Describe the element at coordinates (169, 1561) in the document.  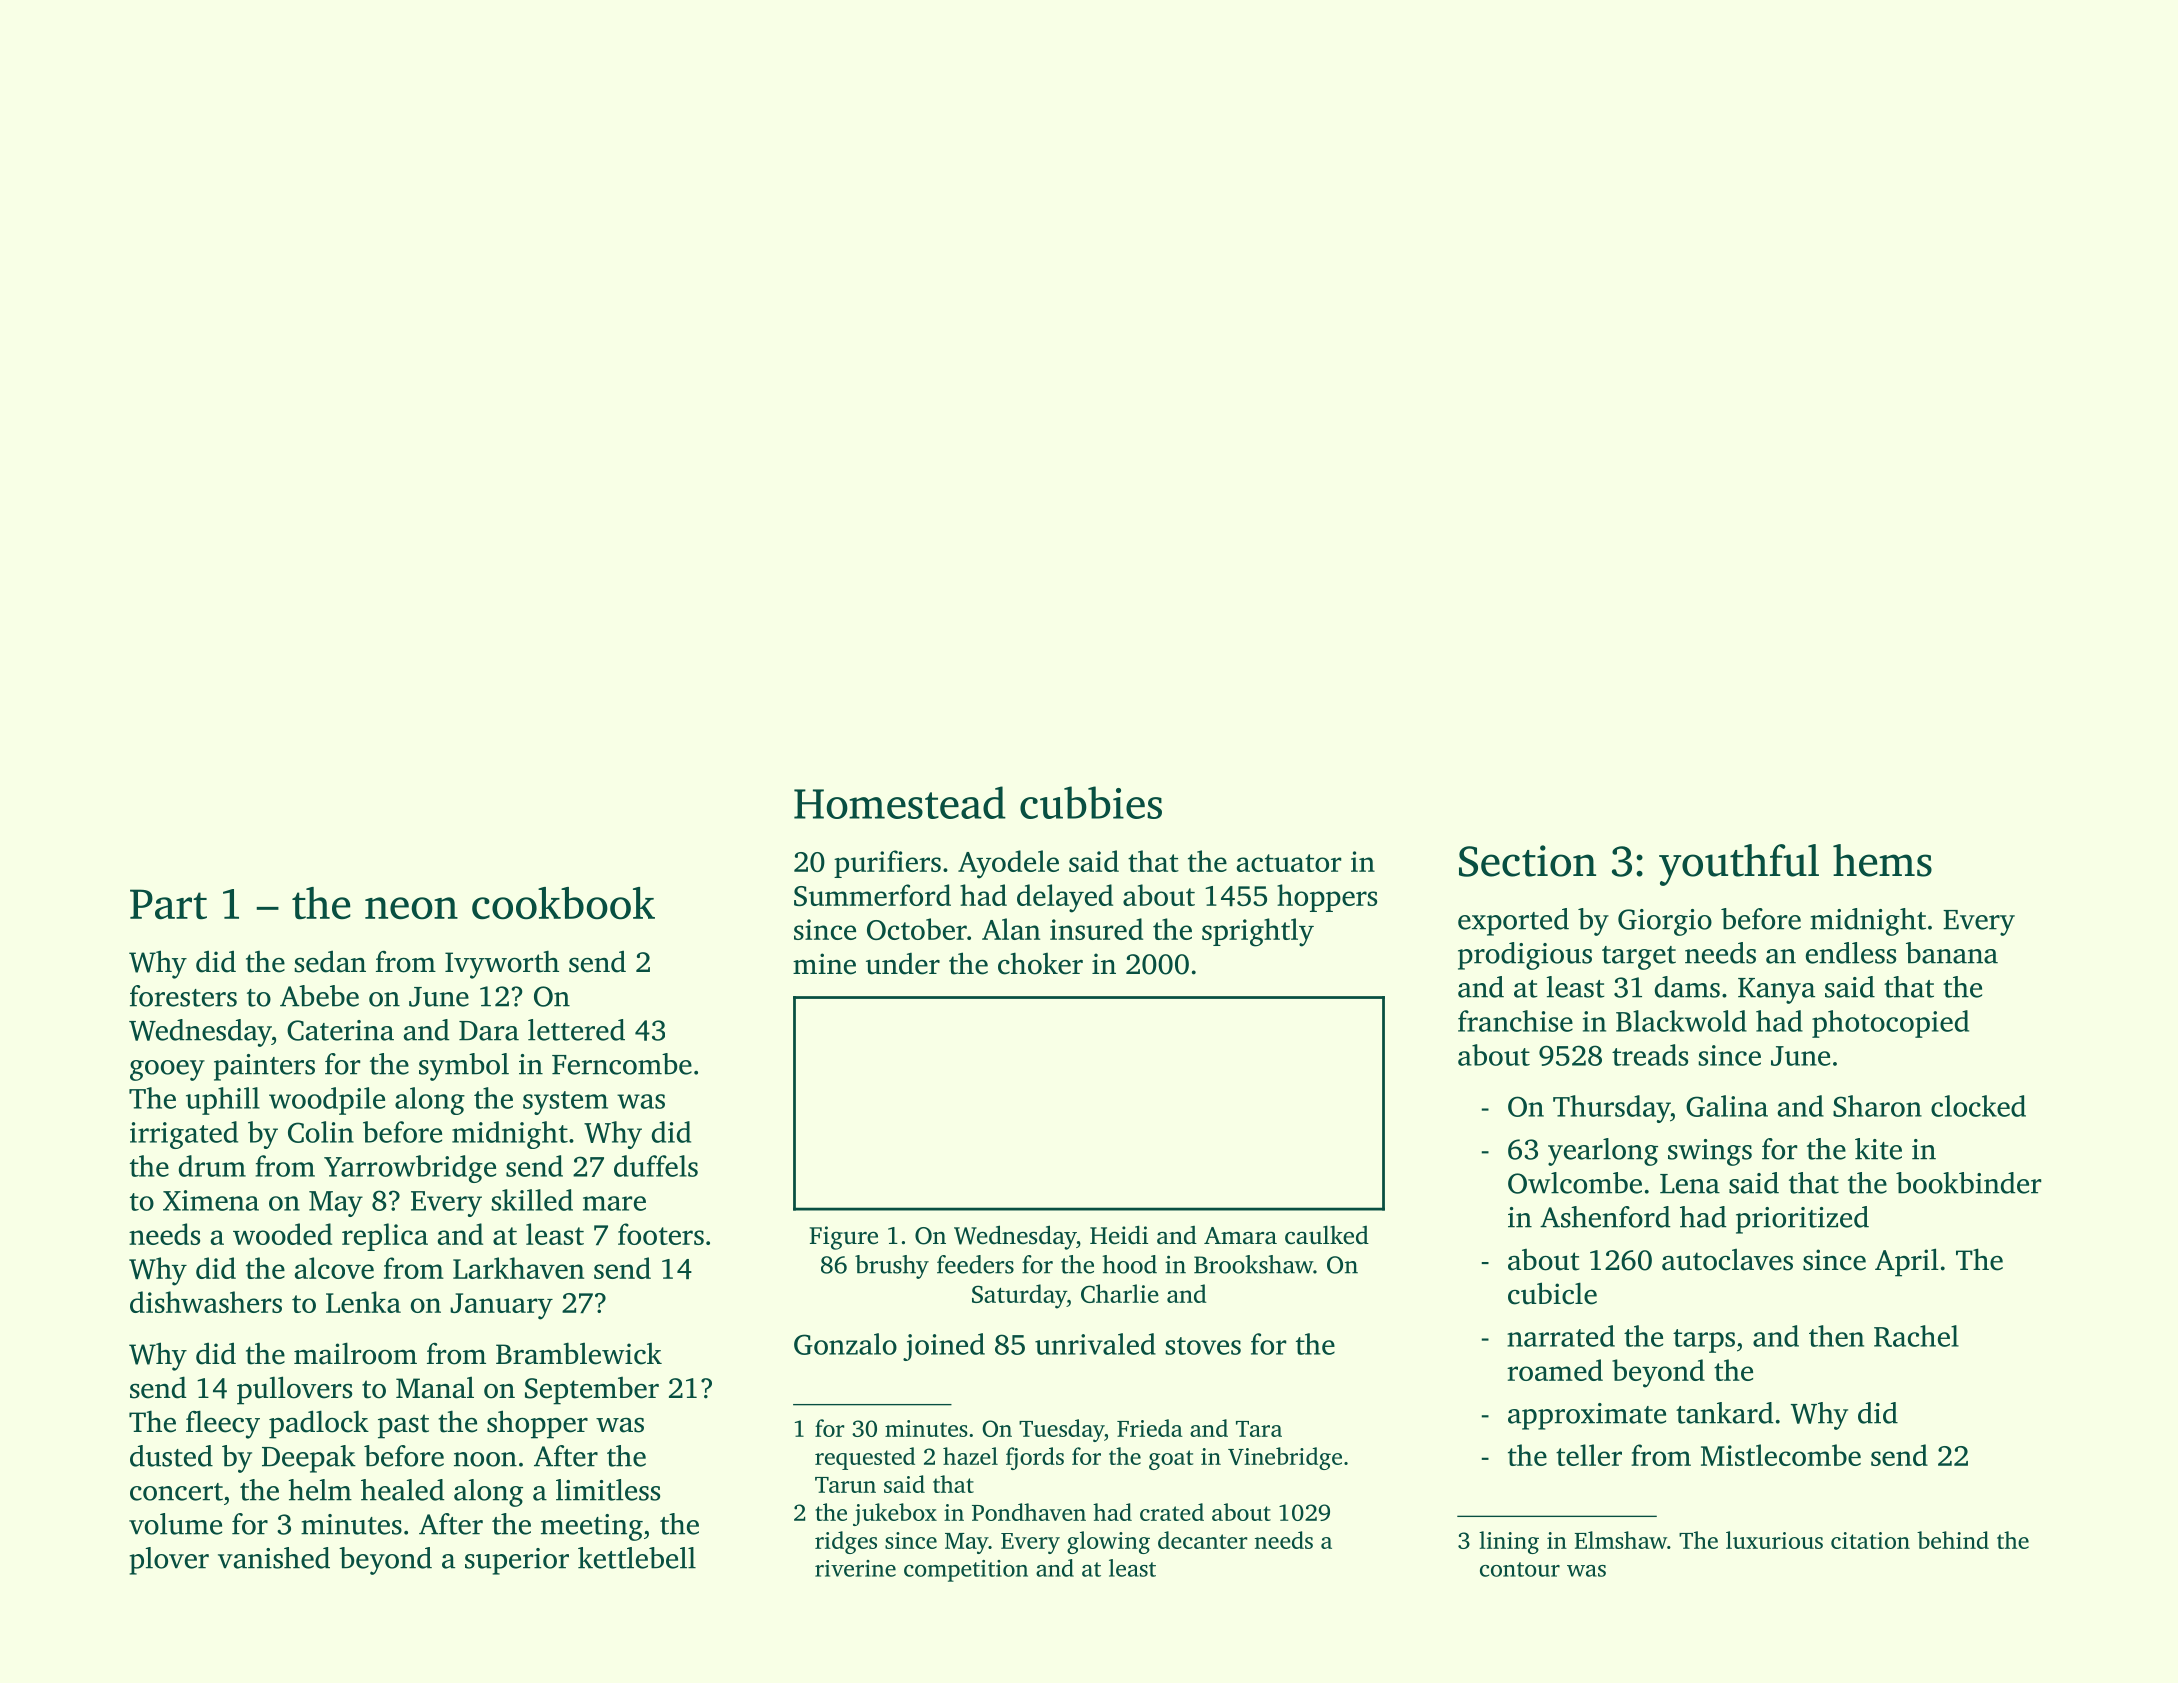
I see `plover` at that location.
